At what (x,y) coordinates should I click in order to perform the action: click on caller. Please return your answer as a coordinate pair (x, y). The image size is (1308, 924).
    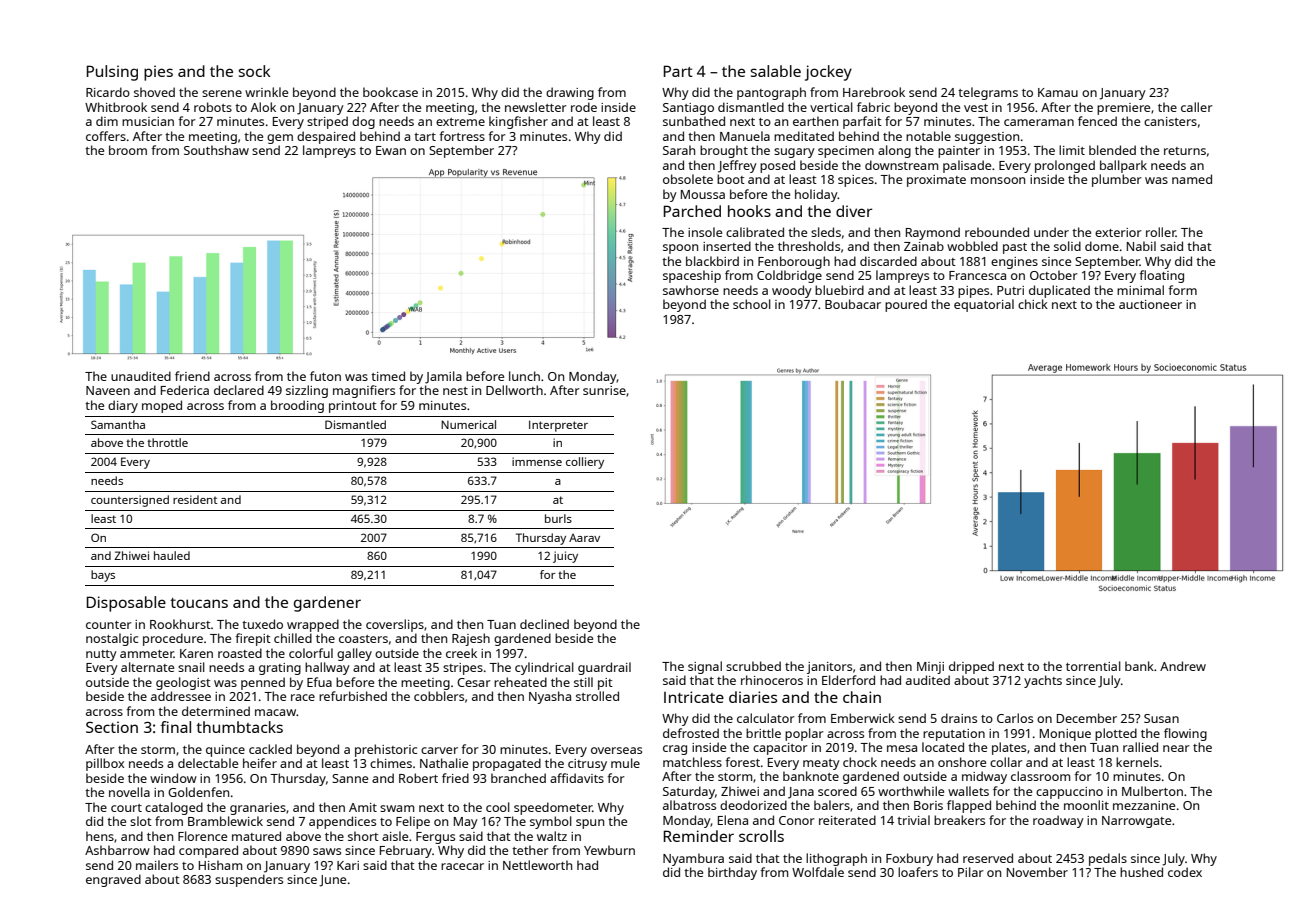
    Looking at the image, I should click on (1197, 107).
